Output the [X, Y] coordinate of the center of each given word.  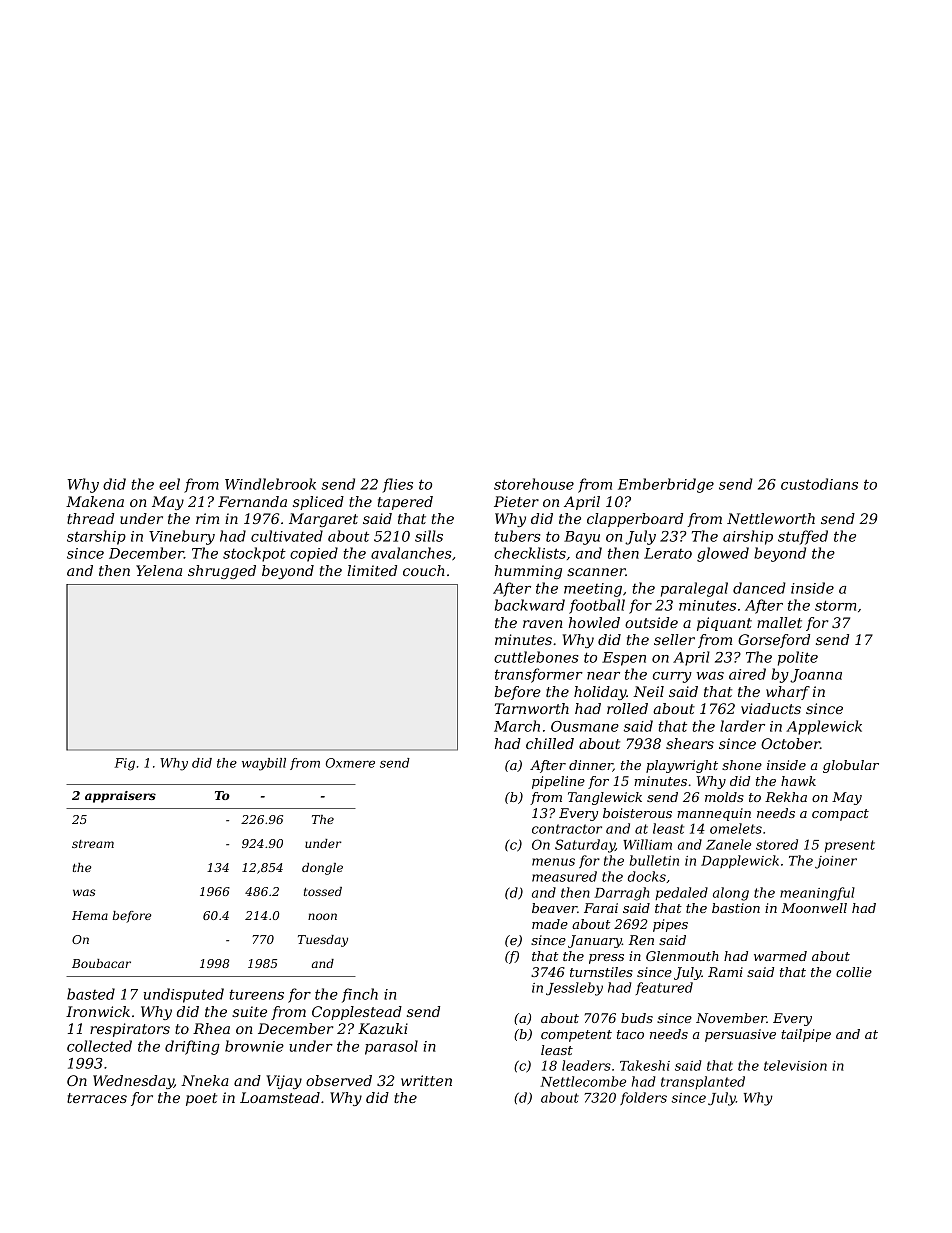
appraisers [120, 797]
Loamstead [280, 1097]
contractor [567, 829]
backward [530, 605]
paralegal [694, 589]
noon [322, 916]
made [550, 924]
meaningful [817, 894]
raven [543, 624]
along [731, 894]
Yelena [159, 570]
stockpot [254, 554]
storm [835, 605]
